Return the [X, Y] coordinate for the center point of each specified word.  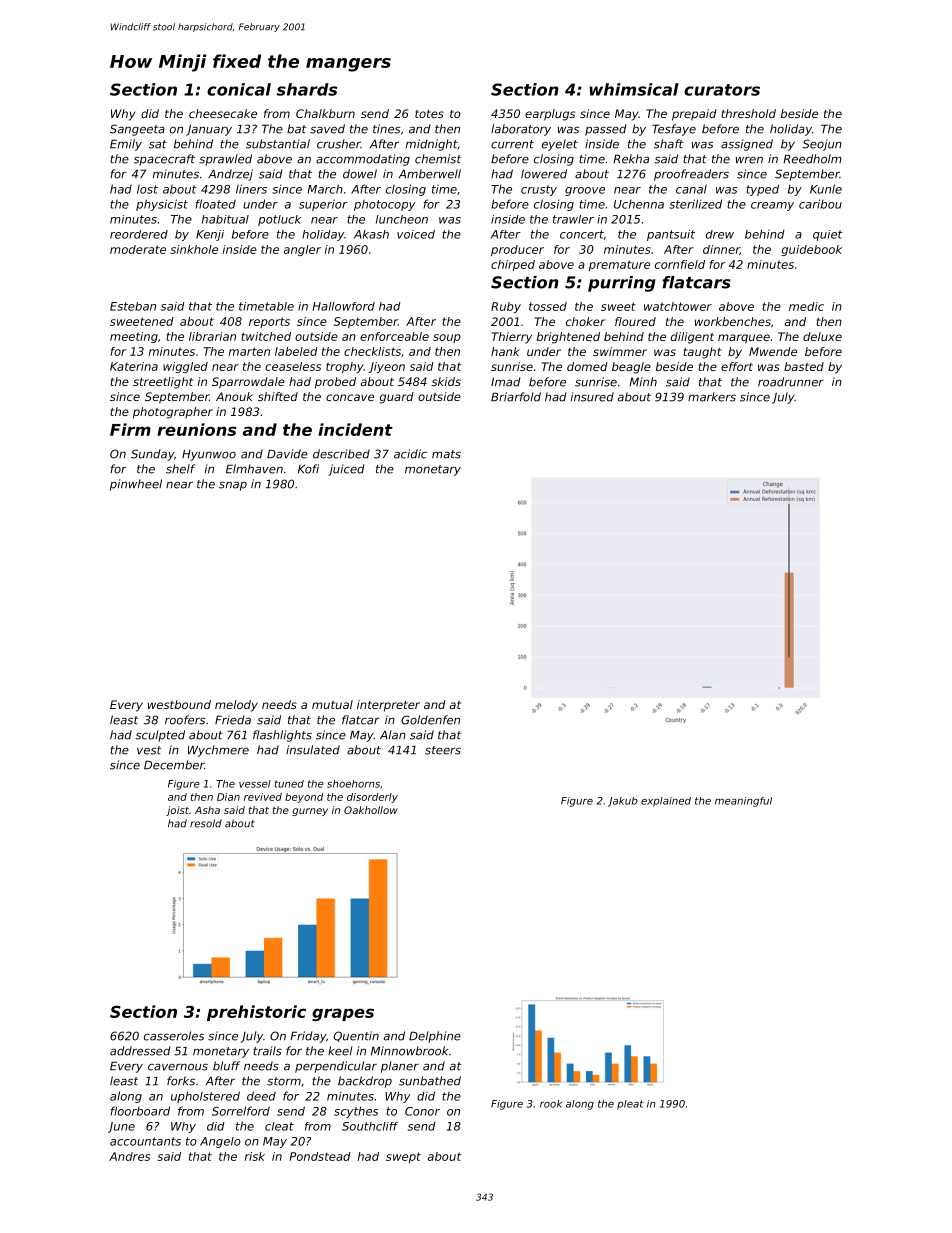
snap [233, 486]
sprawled [225, 160]
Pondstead [320, 1156]
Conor [422, 1111]
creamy [772, 206]
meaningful [743, 802]
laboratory [521, 130]
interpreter [388, 706]
